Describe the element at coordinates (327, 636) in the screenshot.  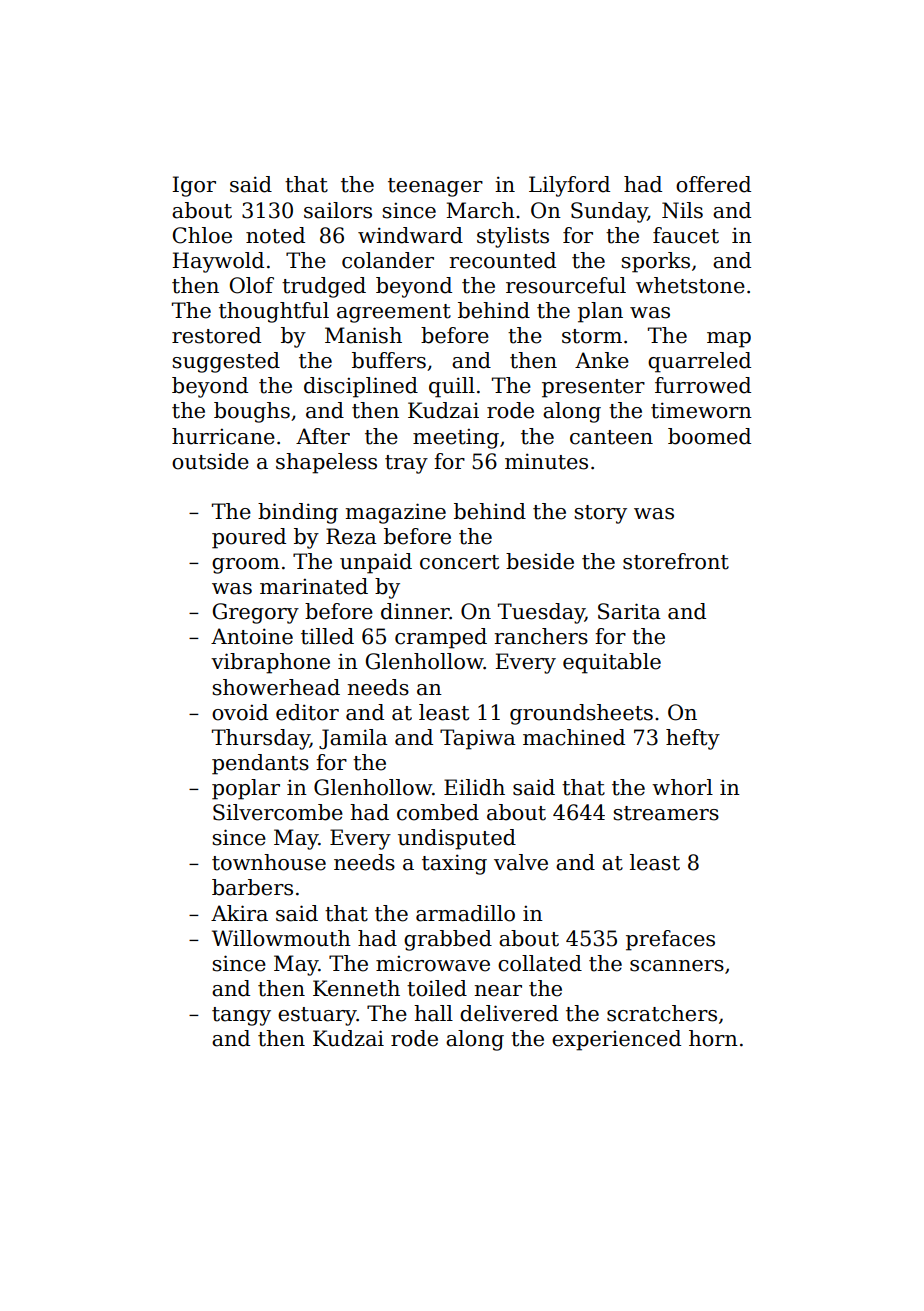
I see `tilled` at that location.
